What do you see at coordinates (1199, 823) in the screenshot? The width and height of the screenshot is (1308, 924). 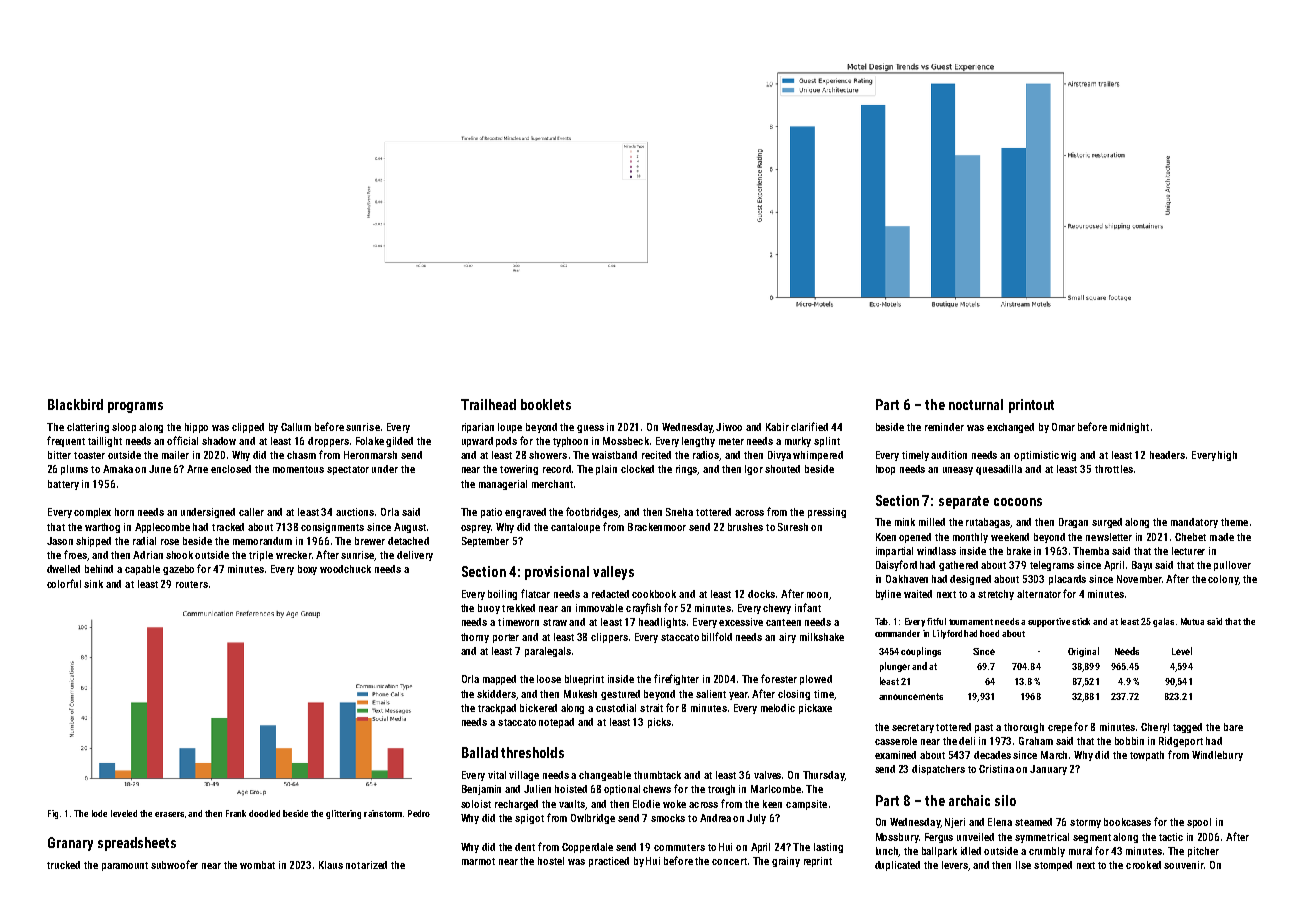 I see `spool` at bounding box center [1199, 823].
